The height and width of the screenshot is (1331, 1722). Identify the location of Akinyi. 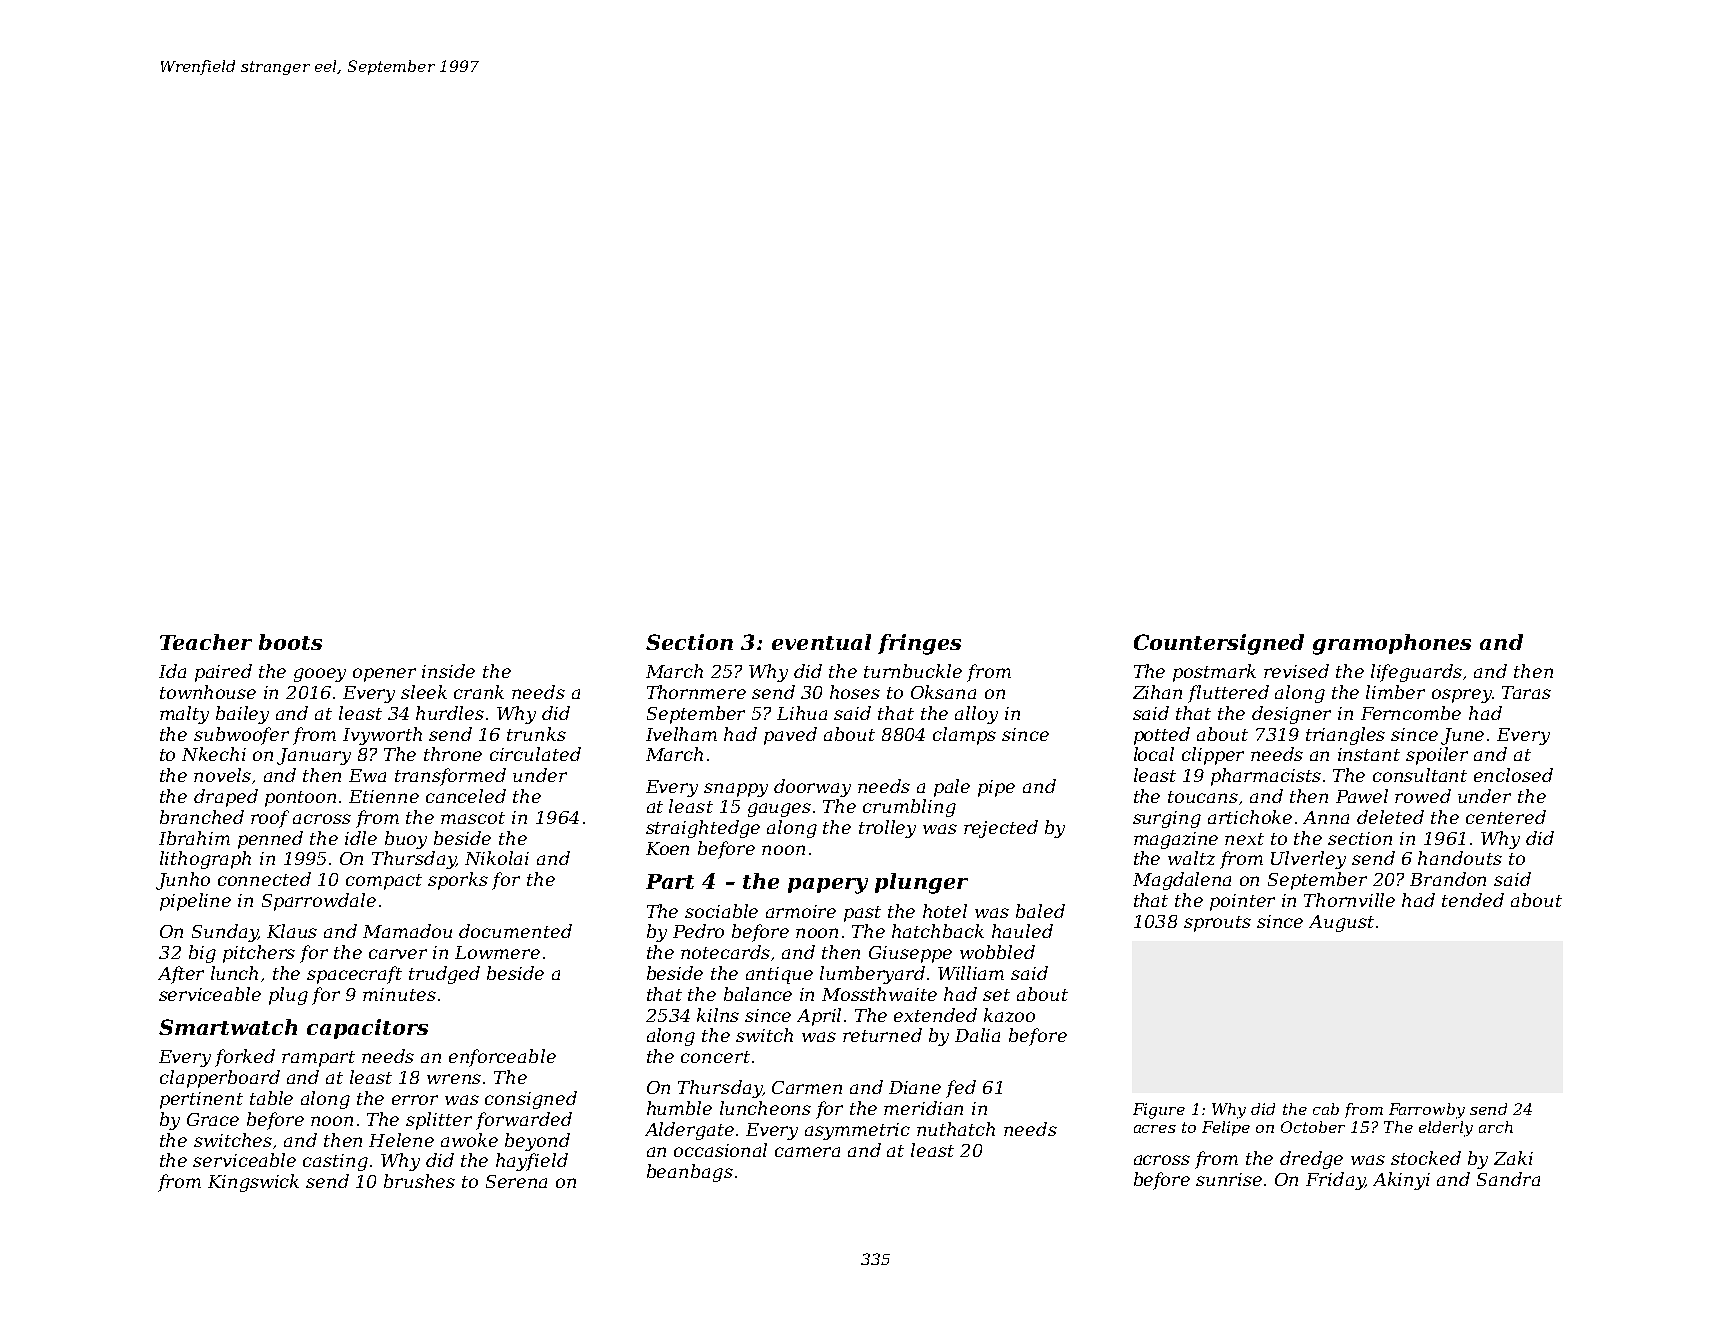
(1401, 1181).
